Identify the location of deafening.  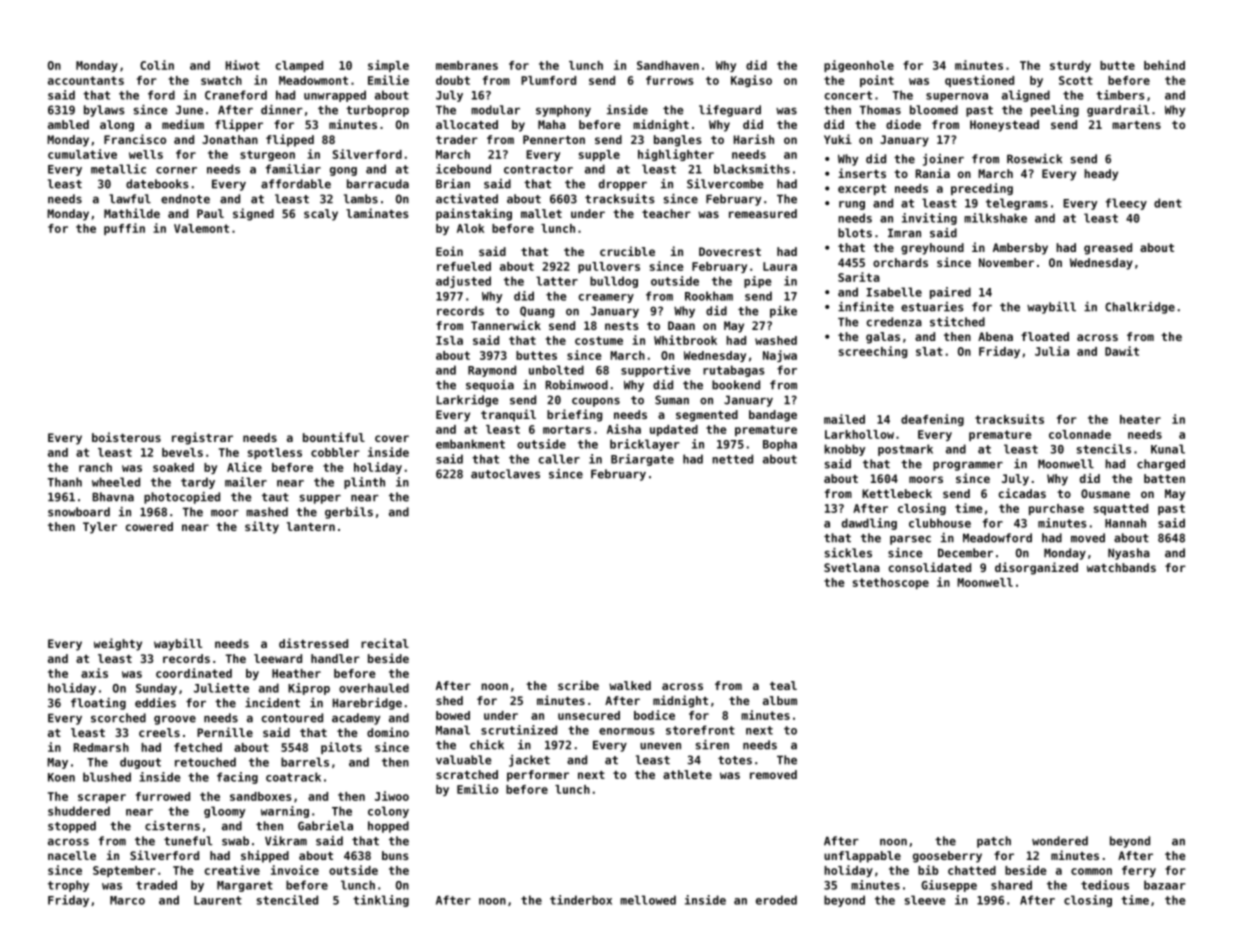
(932, 420).
